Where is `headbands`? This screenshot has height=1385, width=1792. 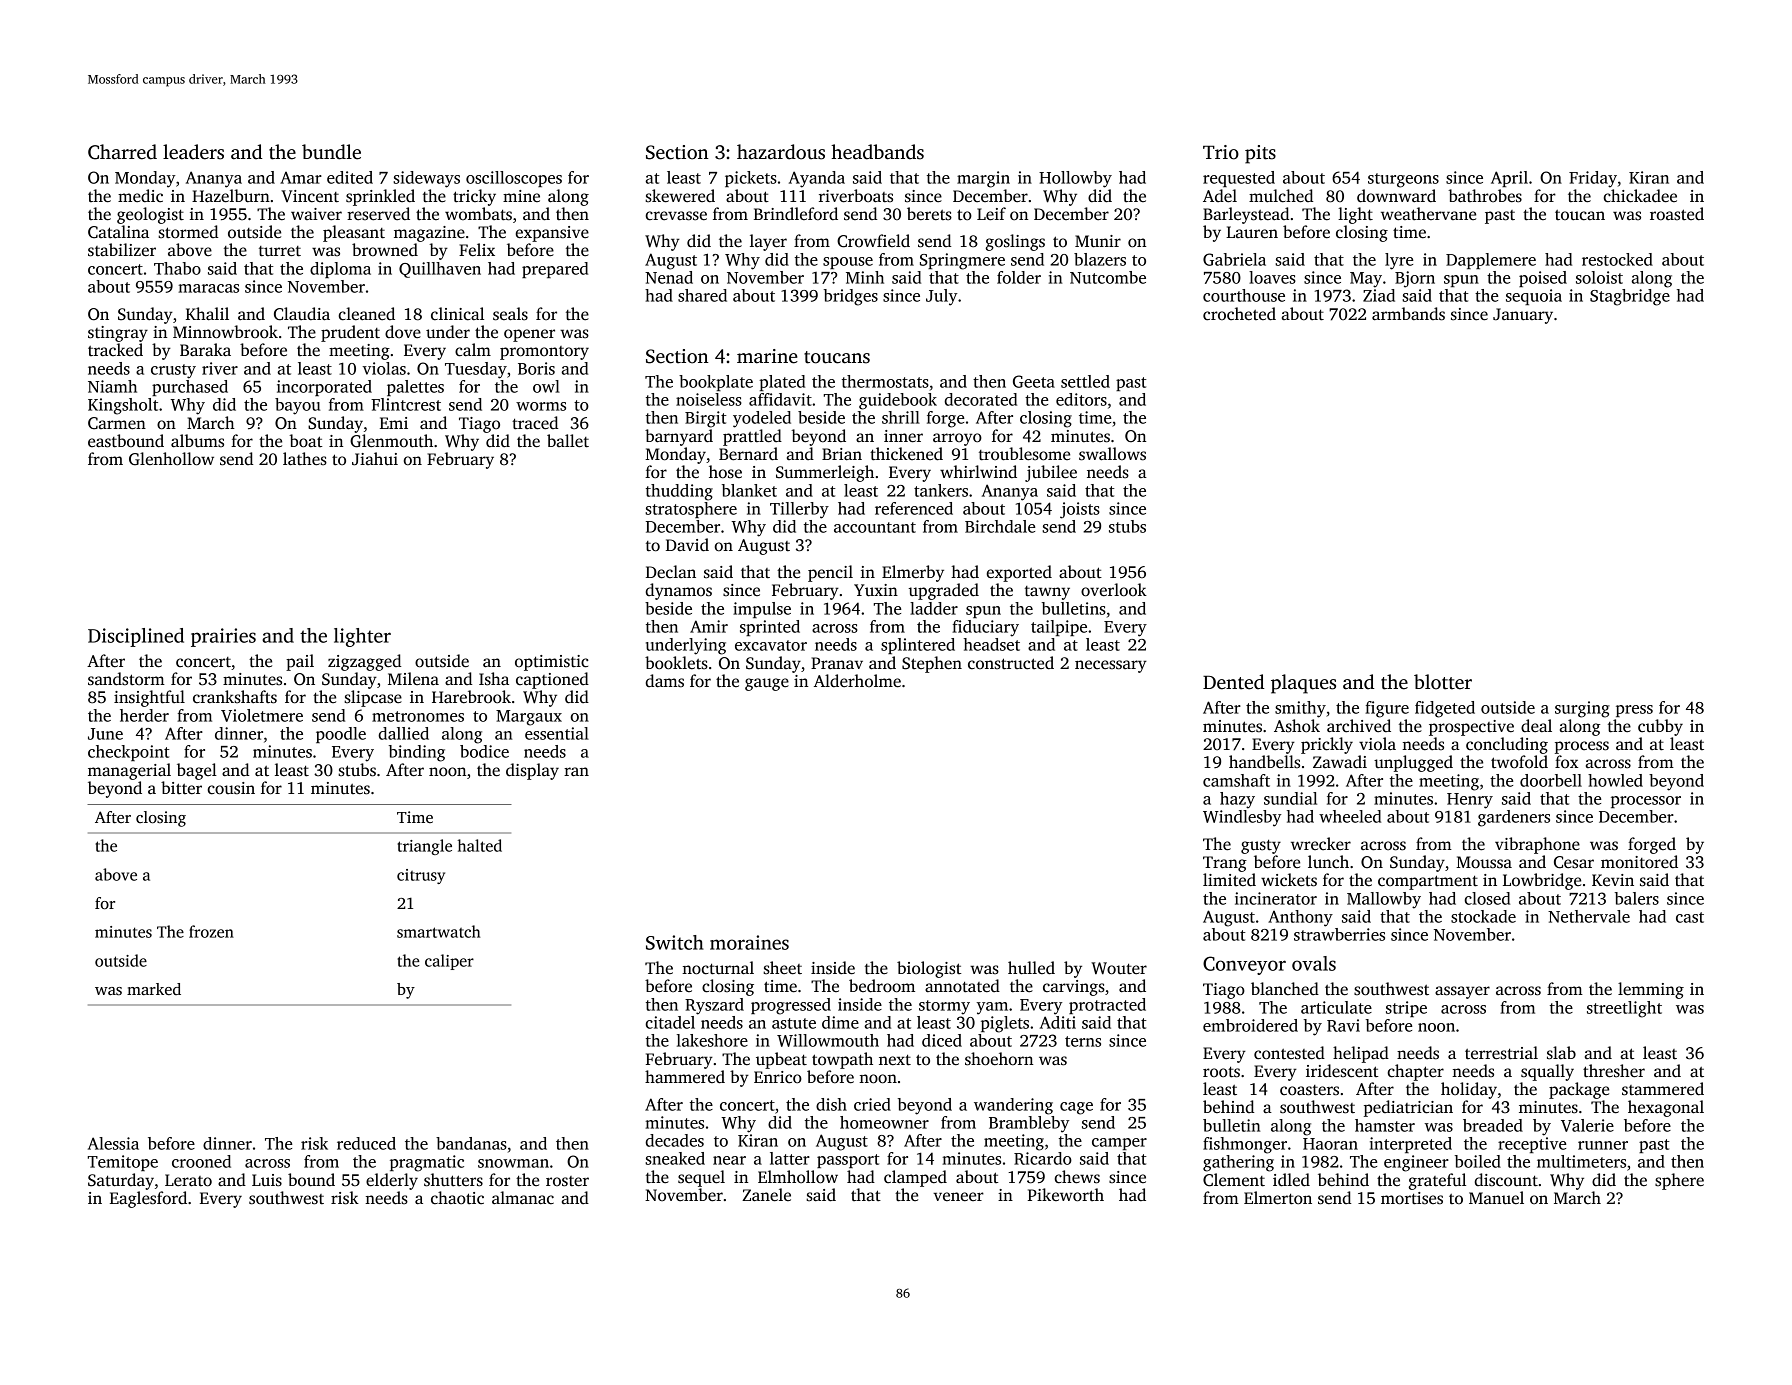
headbands is located at coordinates (877, 152).
